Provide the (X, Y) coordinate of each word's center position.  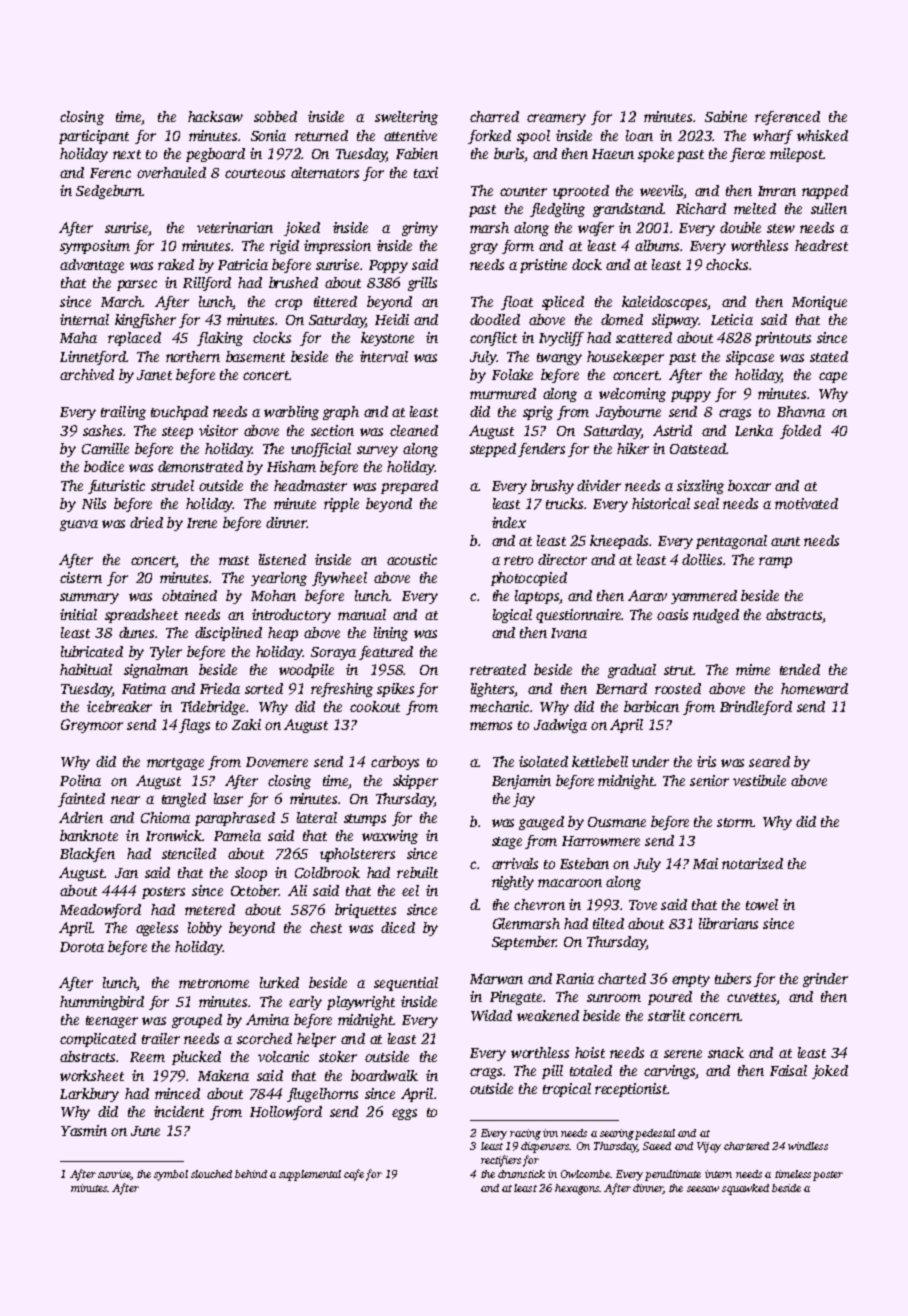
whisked (822, 135)
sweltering (406, 118)
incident (179, 1111)
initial (78, 614)
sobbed (275, 116)
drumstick (521, 1174)
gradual (632, 671)
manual (362, 614)
